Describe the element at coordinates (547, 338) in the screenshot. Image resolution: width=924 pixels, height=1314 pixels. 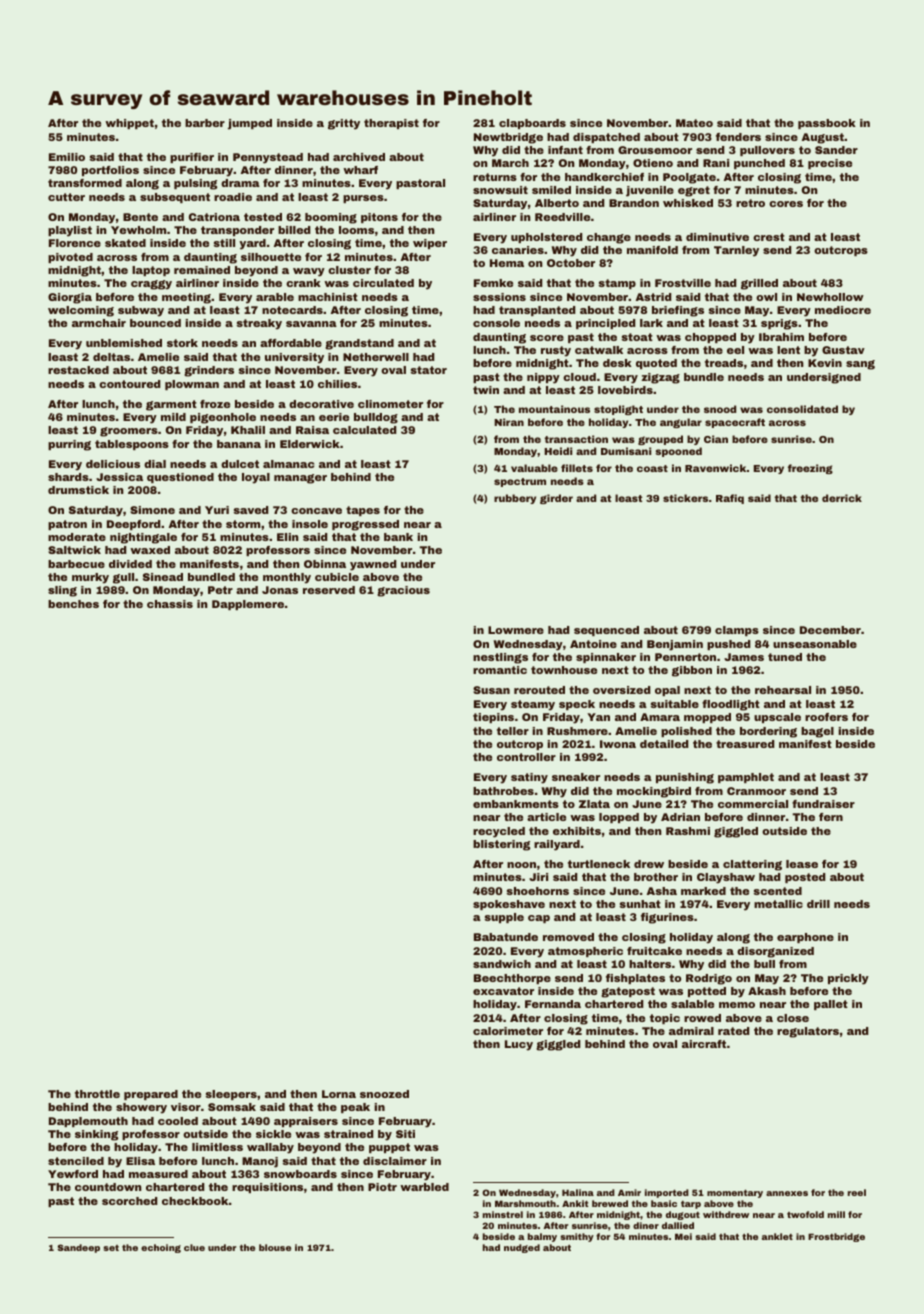
I see `score` at that location.
